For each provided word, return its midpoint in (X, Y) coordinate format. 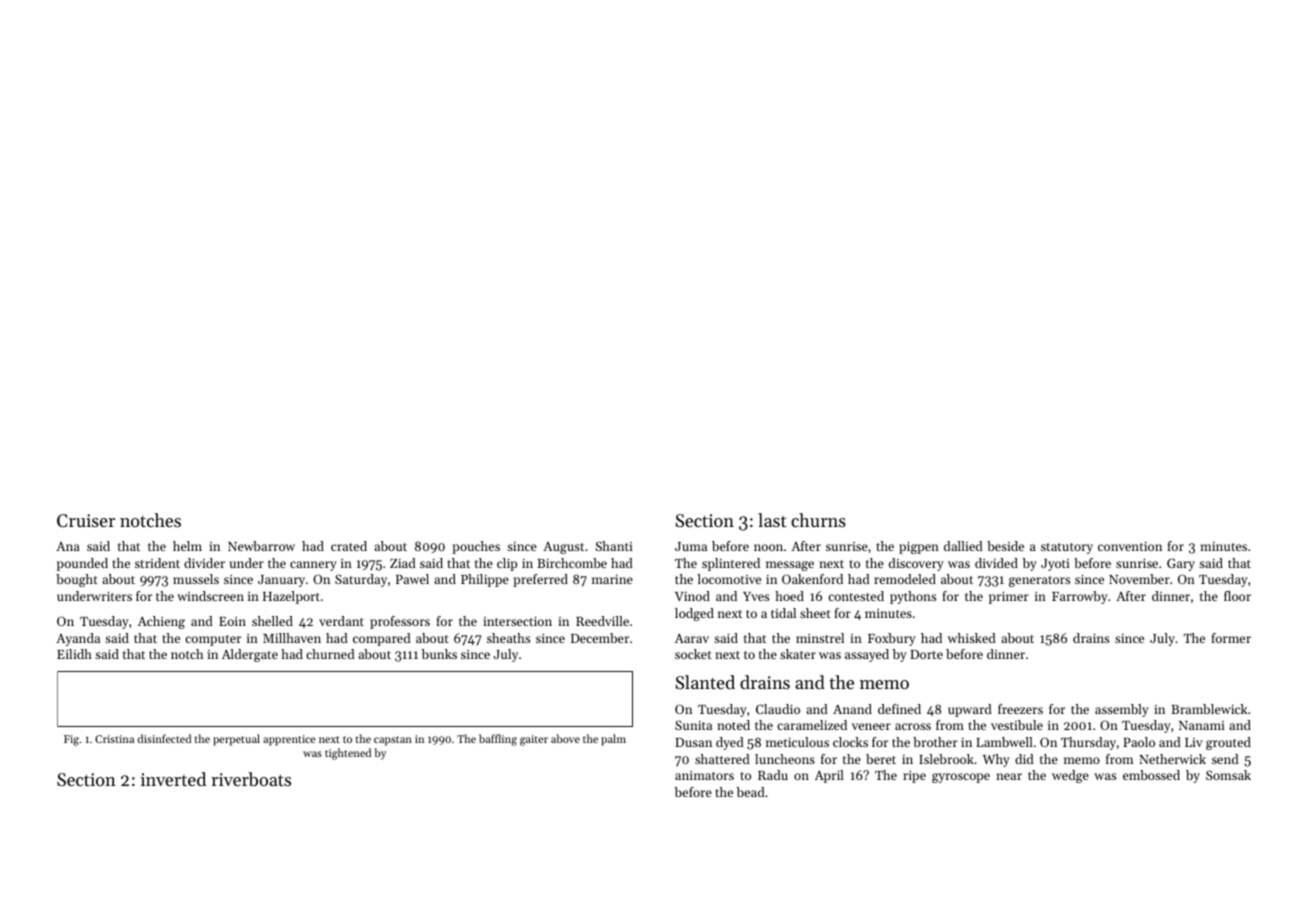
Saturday (361, 580)
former (1231, 638)
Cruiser (86, 520)
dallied (963, 546)
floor (1237, 596)
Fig (71, 740)
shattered (722, 759)
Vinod (692, 596)
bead (751, 792)
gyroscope (961, 778)
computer (213, 640)
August (563, 548)
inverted (173, 779)
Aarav (692, 638)
